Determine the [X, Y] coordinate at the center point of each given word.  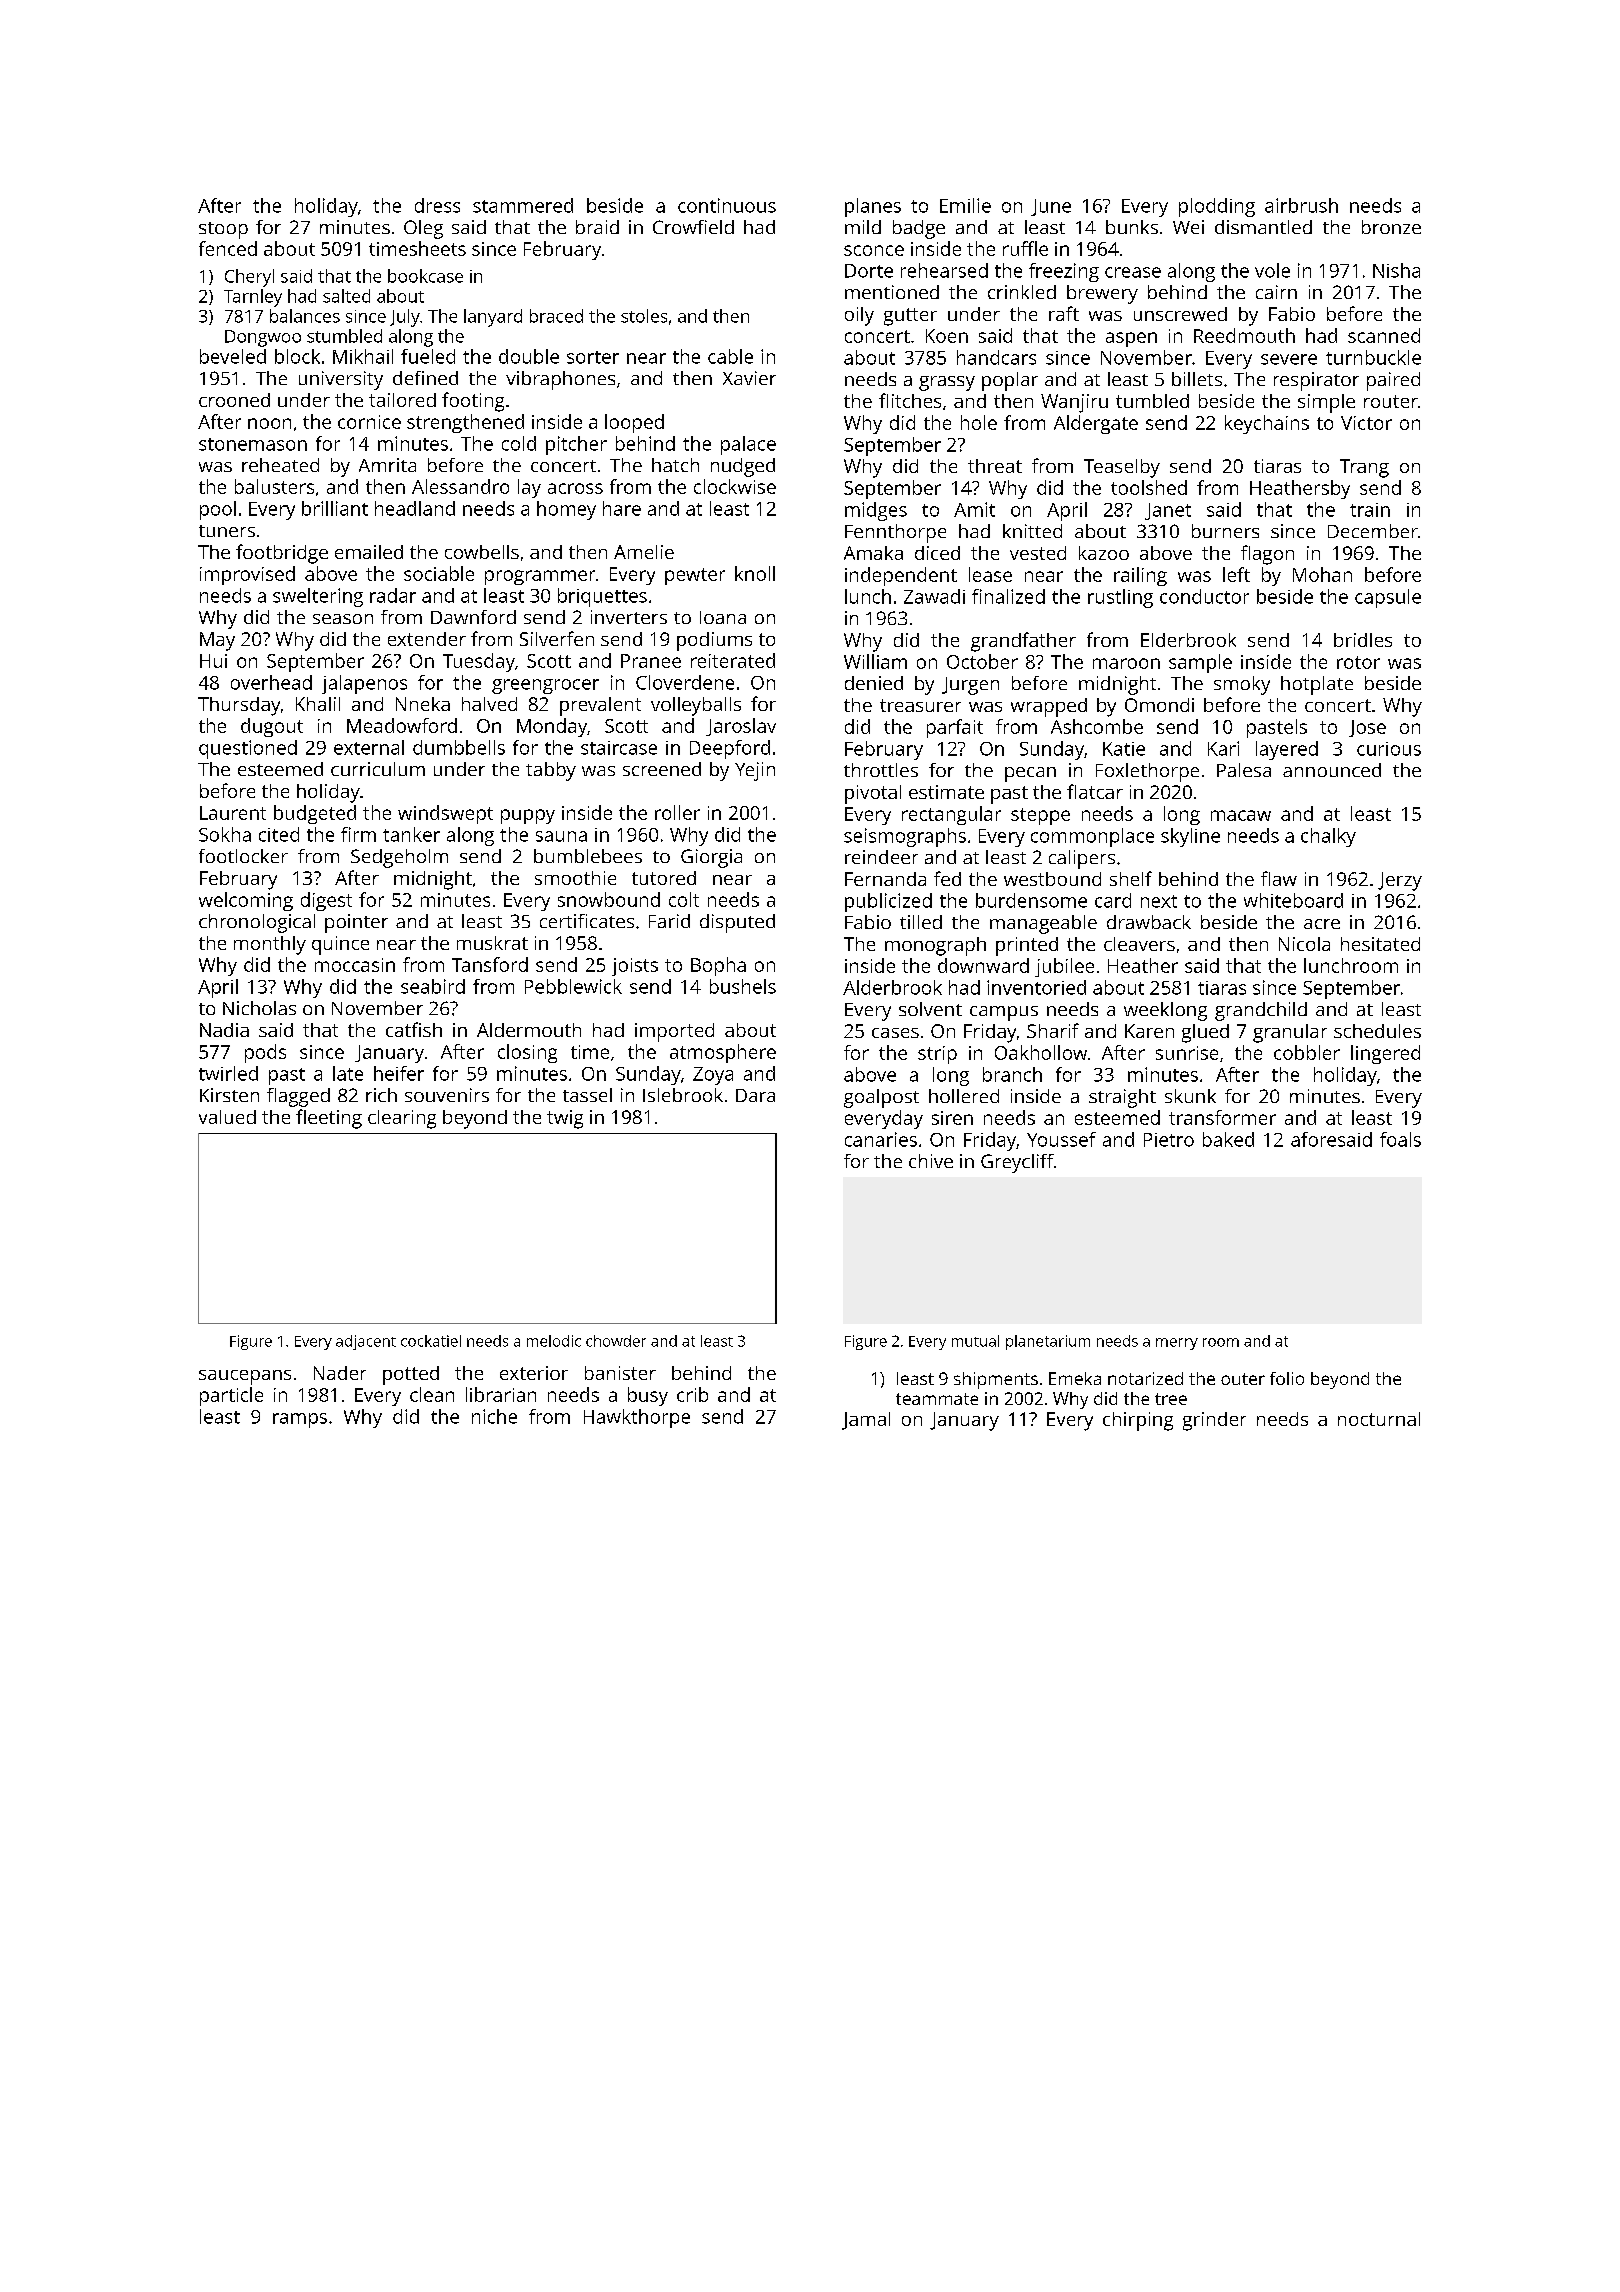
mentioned [892, 292]
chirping [1138, 1421]
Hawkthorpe [637, 1418]
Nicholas [259, 1008]
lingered [1385, 1054]
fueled [428, 356]
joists [635, 967]
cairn [1276, 292]
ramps [300, 1420]
